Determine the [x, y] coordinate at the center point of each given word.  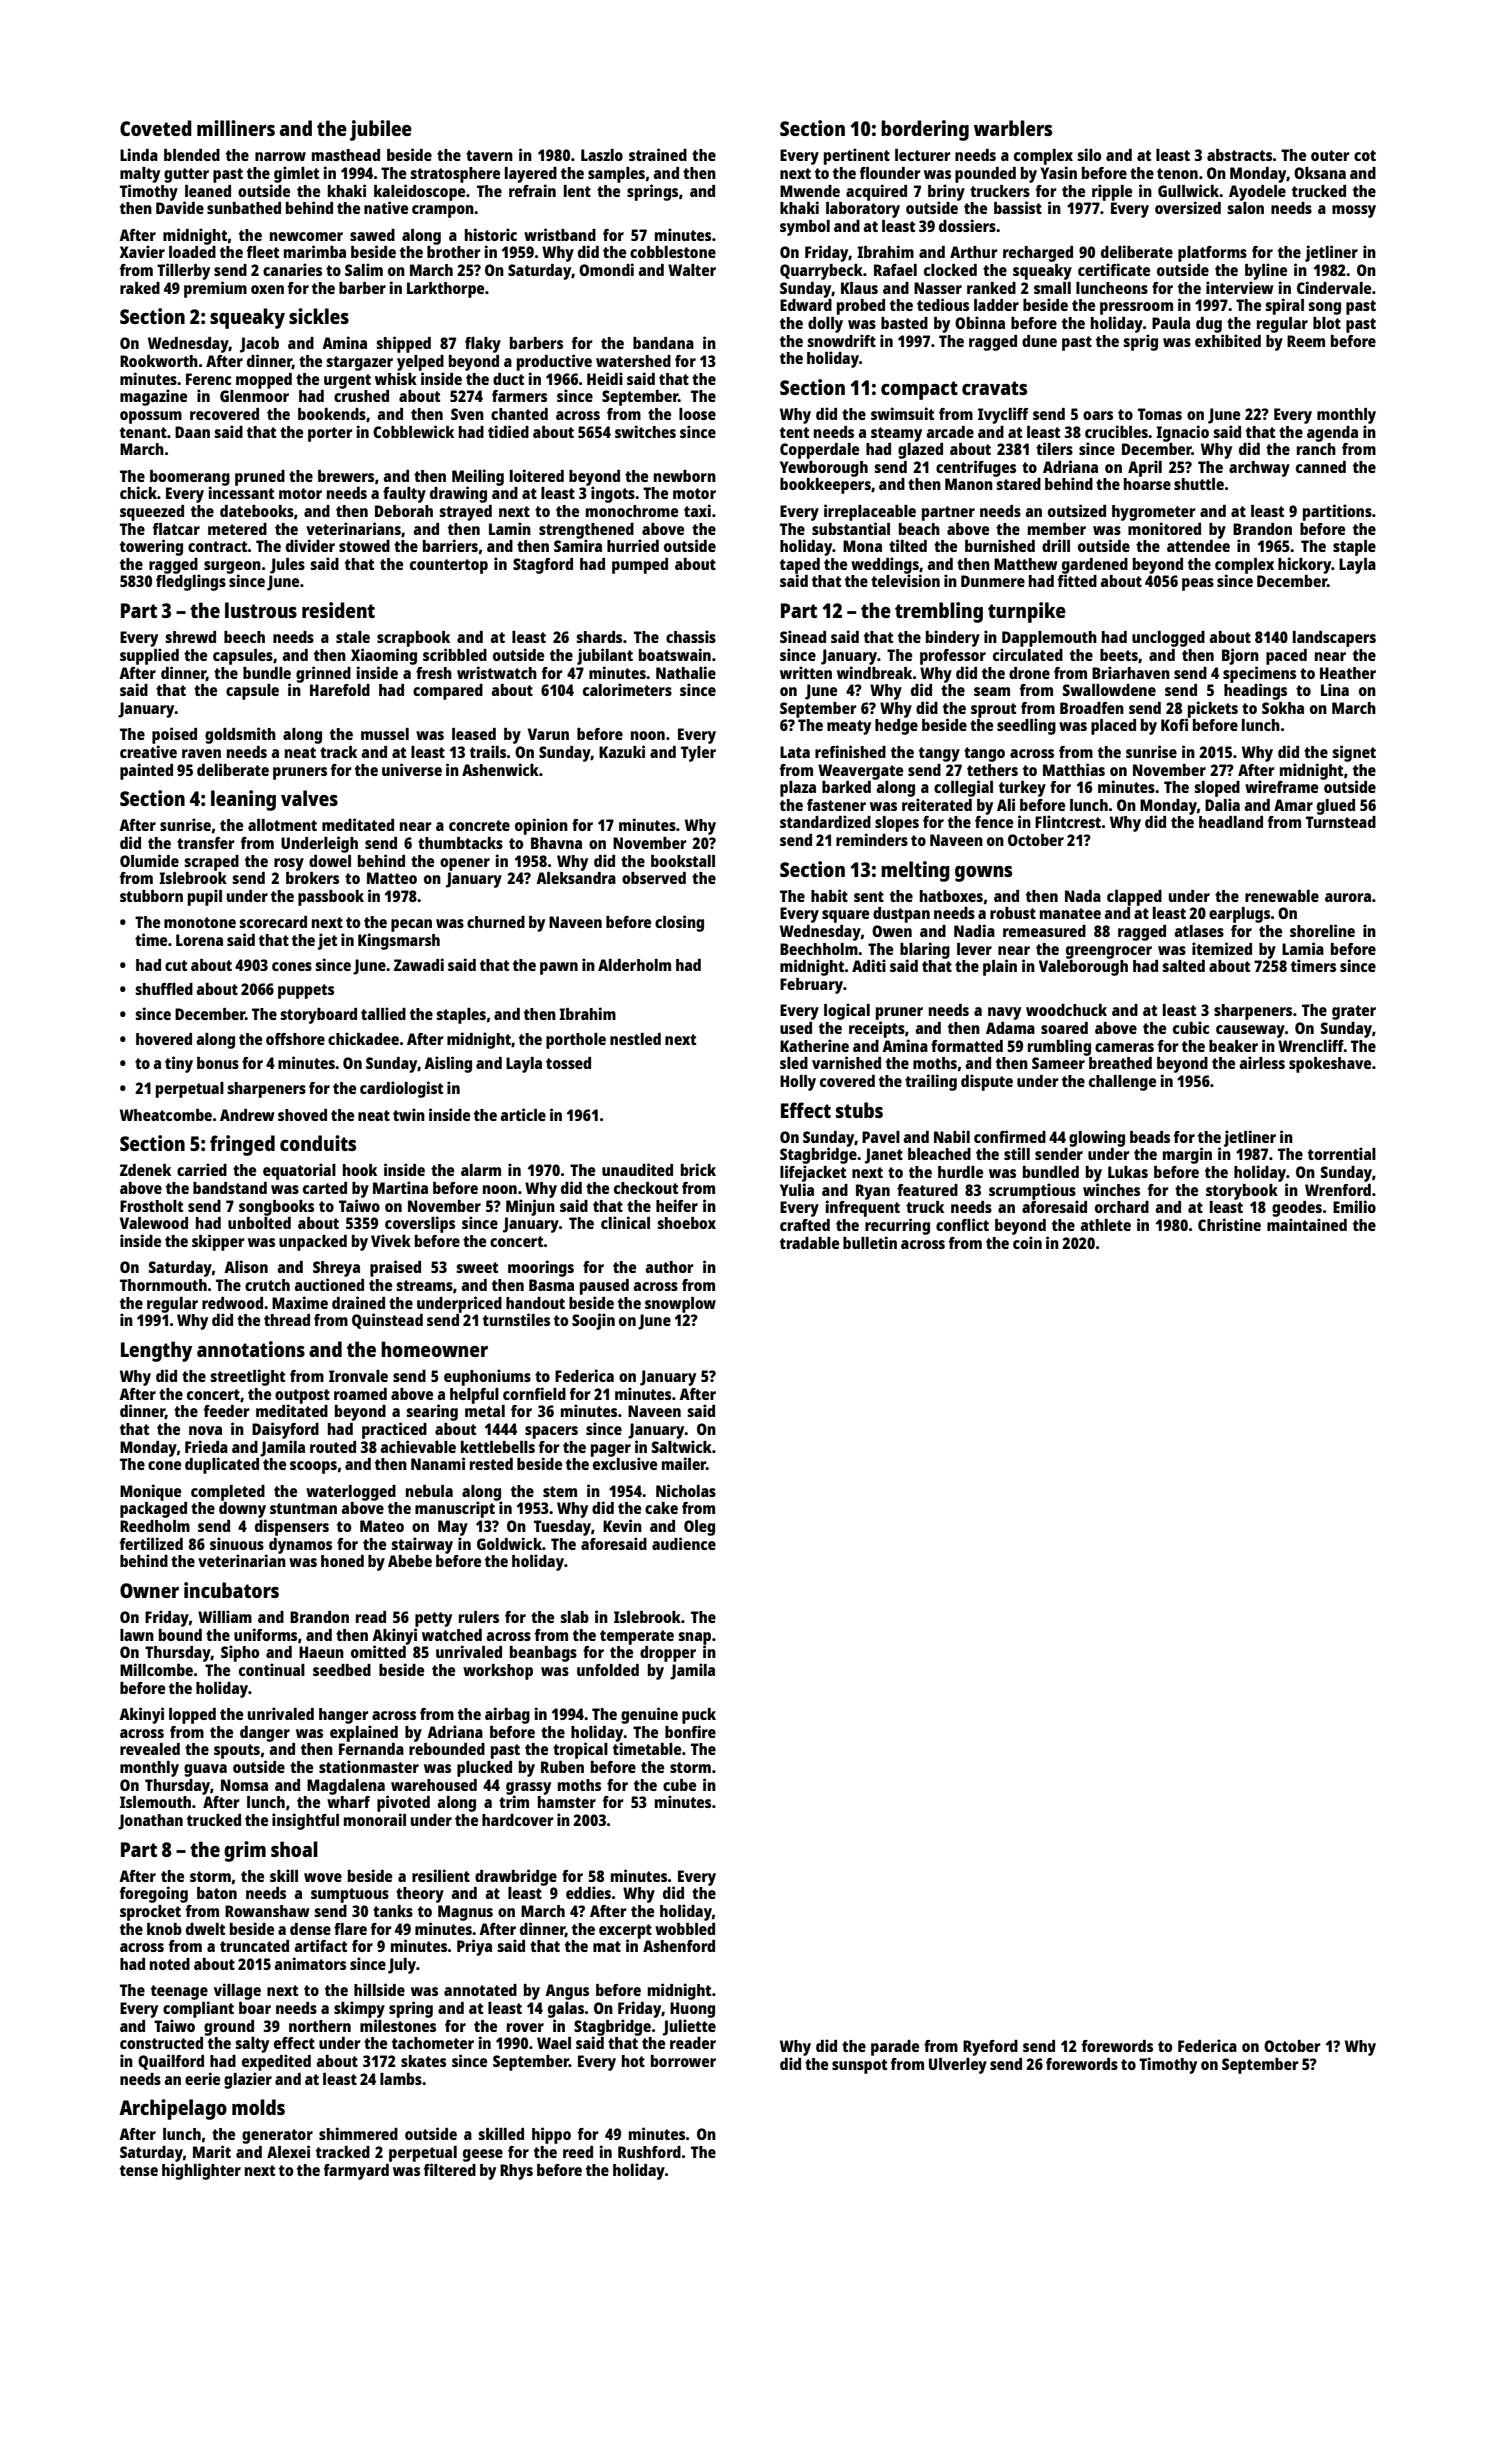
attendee [1198, 546]
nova [205, 1430]
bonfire [690, 1731]
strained [658, 154]
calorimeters [627, 689]
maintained [1307, 1224]
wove [323, 1877]
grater [1354, 1012]
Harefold [340, 690]
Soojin [593, 1321]
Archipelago [173, 2109]
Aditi [869, 965]
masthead [346, 155]
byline [1266, 271]
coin [1027, 1242]
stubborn [151, 896]
